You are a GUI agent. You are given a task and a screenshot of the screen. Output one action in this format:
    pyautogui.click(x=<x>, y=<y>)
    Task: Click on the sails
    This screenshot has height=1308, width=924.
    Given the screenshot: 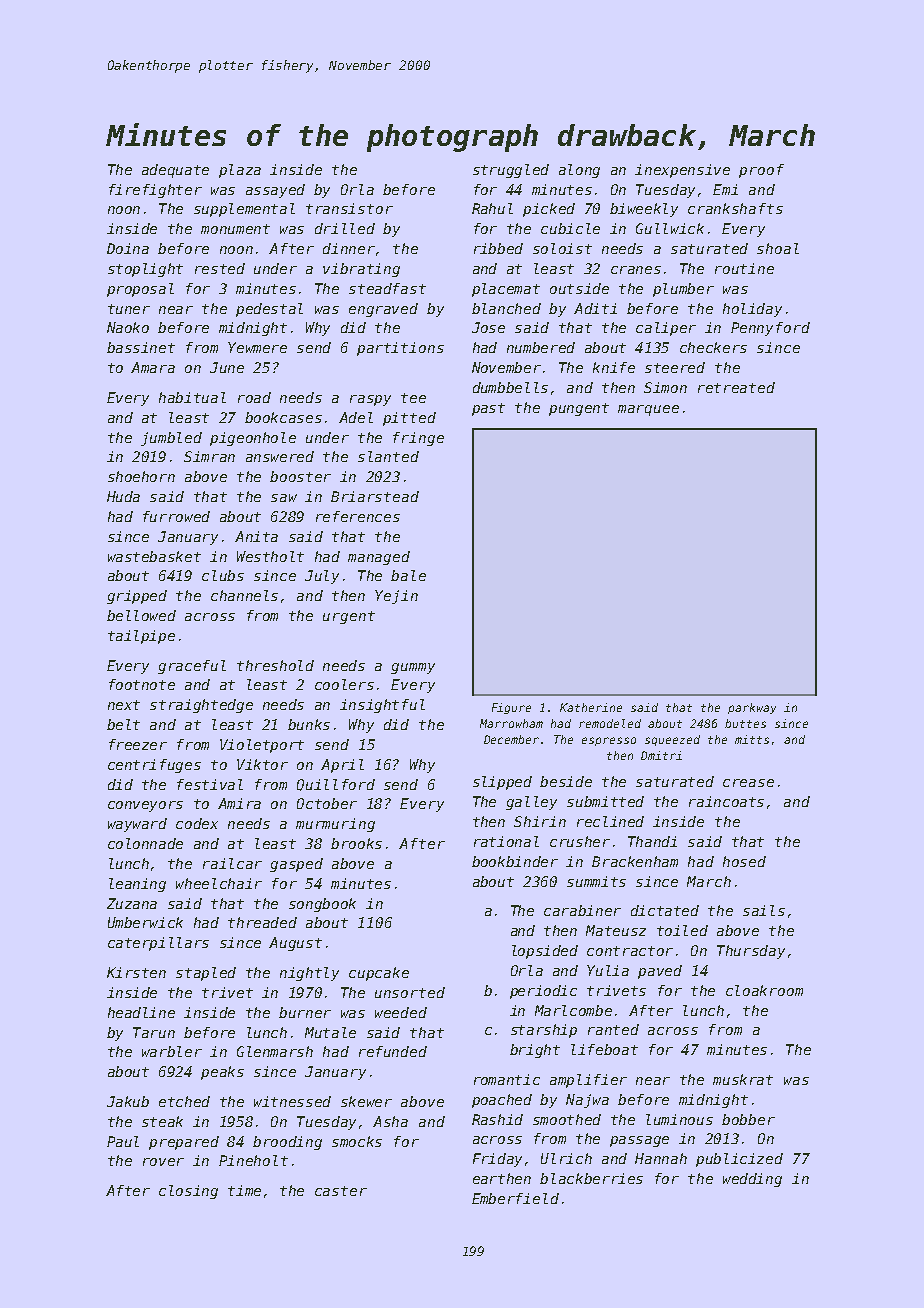 What is the action you would take?
    pyautogui.click(x=764, y=910)
